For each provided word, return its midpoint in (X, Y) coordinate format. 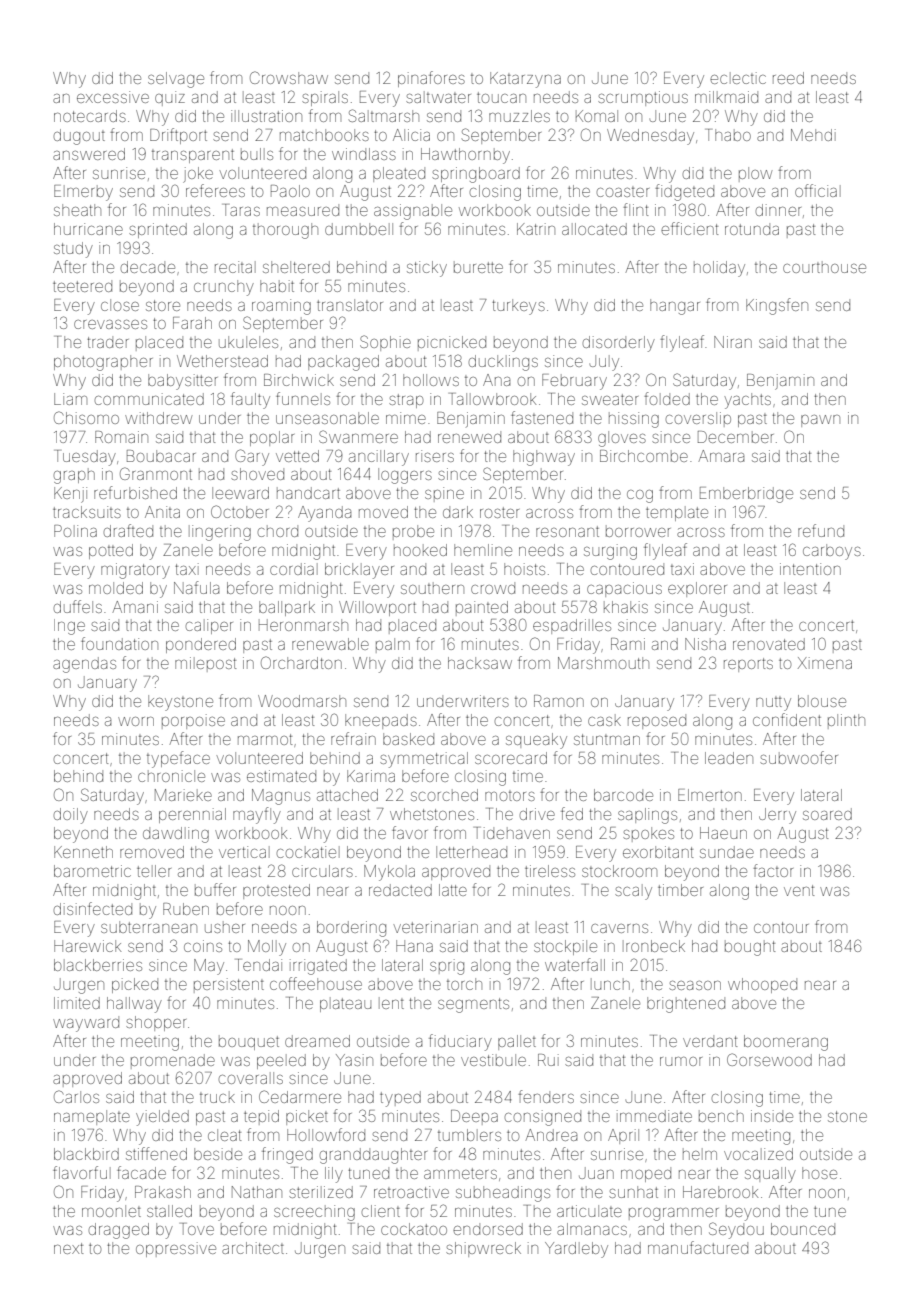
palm (393, 645)
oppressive (176, 1249)
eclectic (738, 78)
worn (136, 721)
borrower (638, 531)
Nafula (196, 587)
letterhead (471, 852)
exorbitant (658, 852)
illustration (266, 116)
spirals (325, 98)
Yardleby (576, 1250)
